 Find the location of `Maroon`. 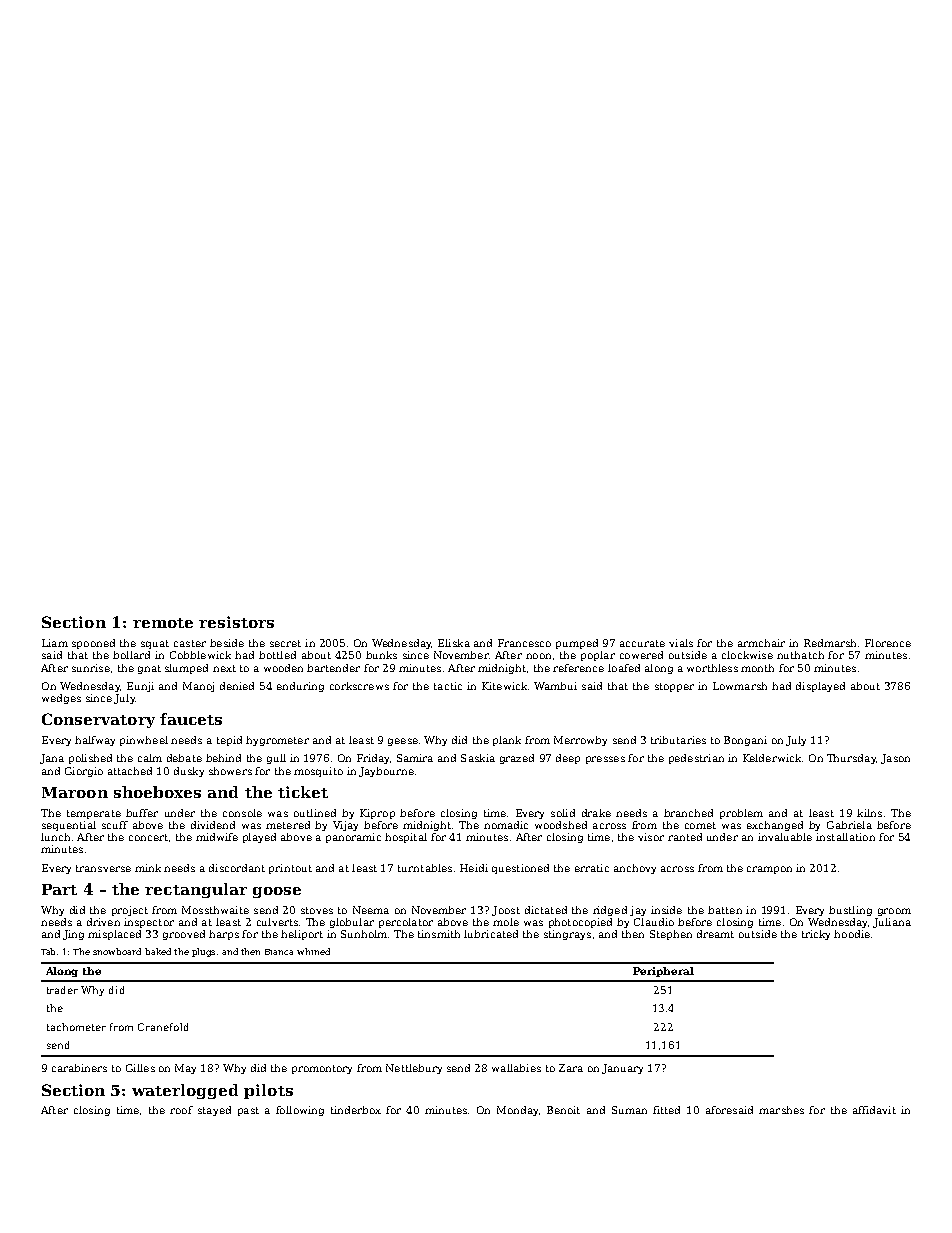

Maroon is located at coordinates (75, 792).
